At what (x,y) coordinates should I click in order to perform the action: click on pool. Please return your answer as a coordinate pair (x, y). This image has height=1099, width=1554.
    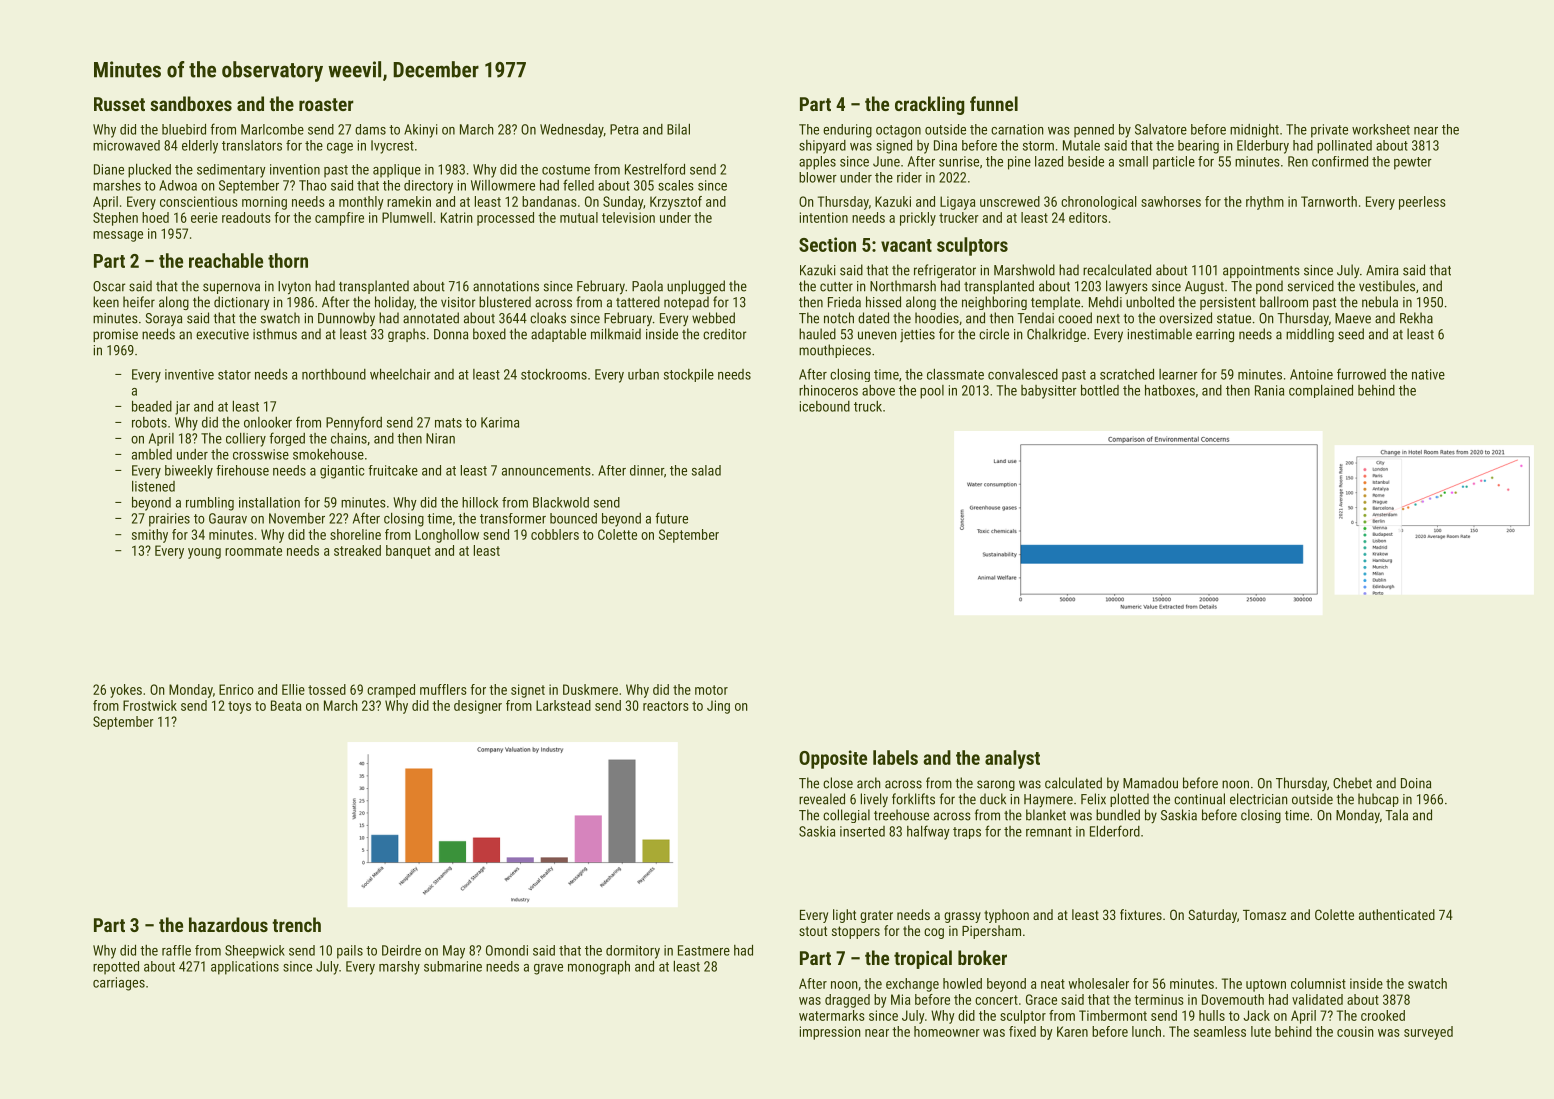
    Looking at the image, I should click on (932, 392).
